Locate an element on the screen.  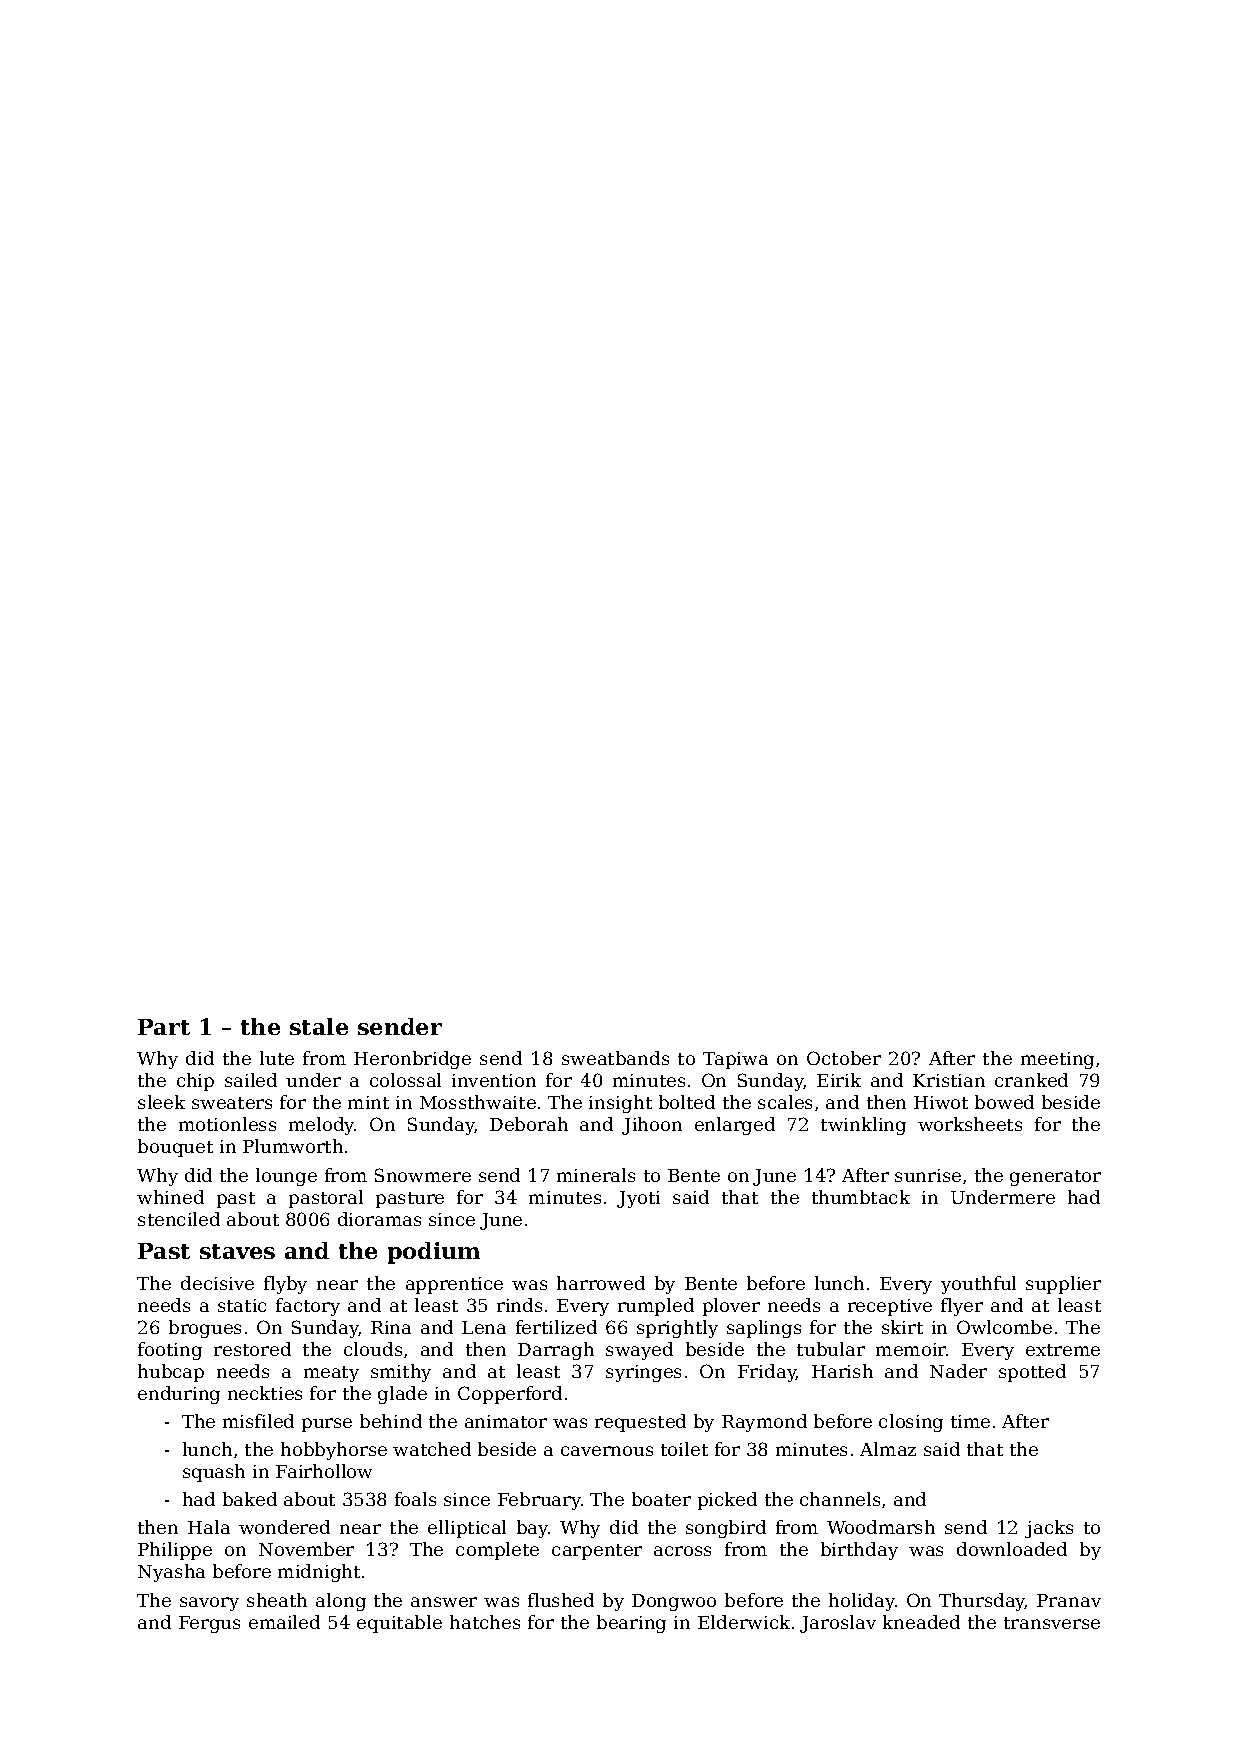
Harish is located at coordinates (842, 1371).
